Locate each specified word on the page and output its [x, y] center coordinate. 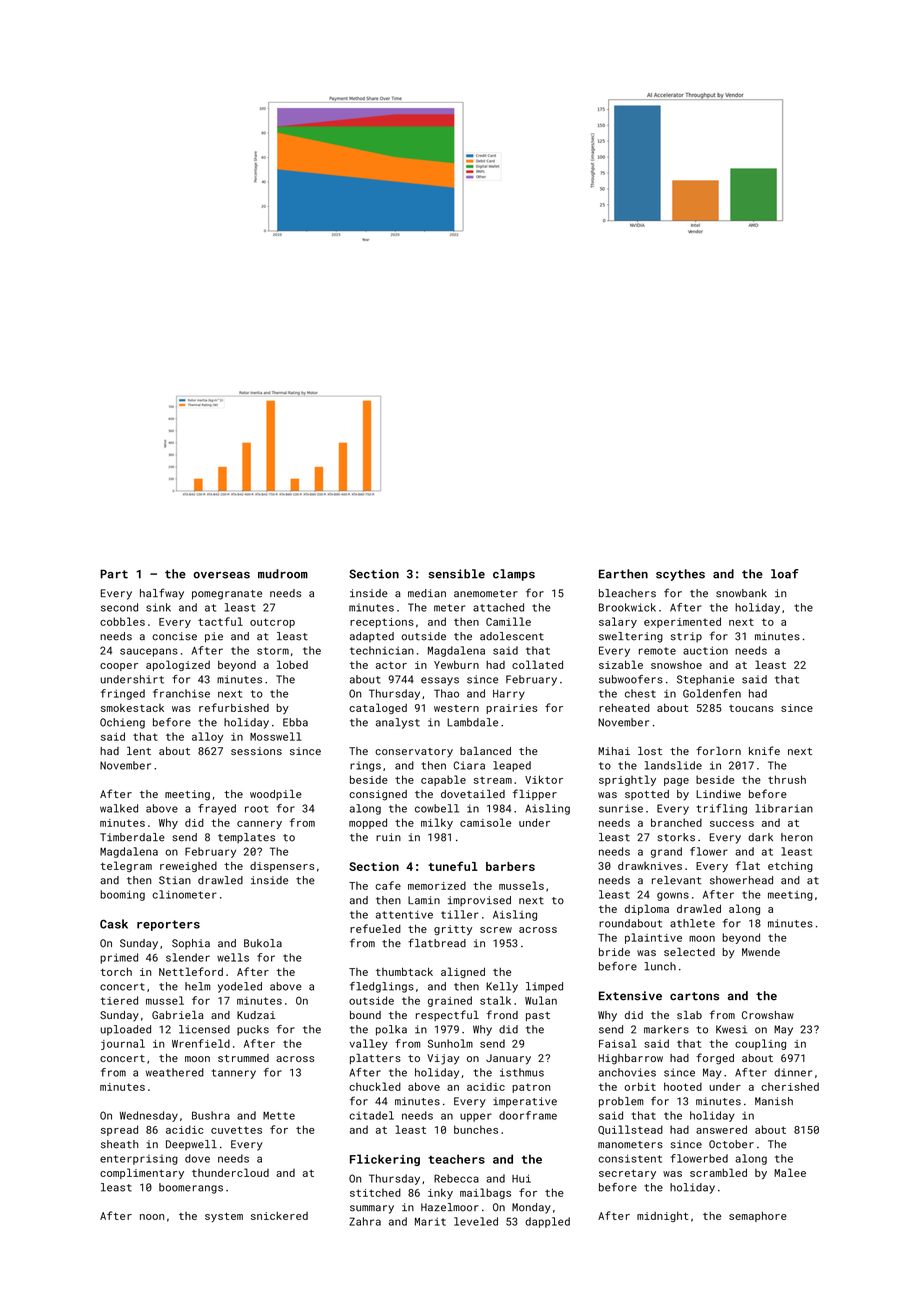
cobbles [122, 621]
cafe [388, 885]
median [427, 593]
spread [119, 1130]
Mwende [761, 952]
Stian [175, 880]
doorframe [528, 1115]
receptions [382, 623]
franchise [181, 693]
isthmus [522, 1072]
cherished [790, 1086]
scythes [680, 575]
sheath [119, 1144]
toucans [751, 708]
